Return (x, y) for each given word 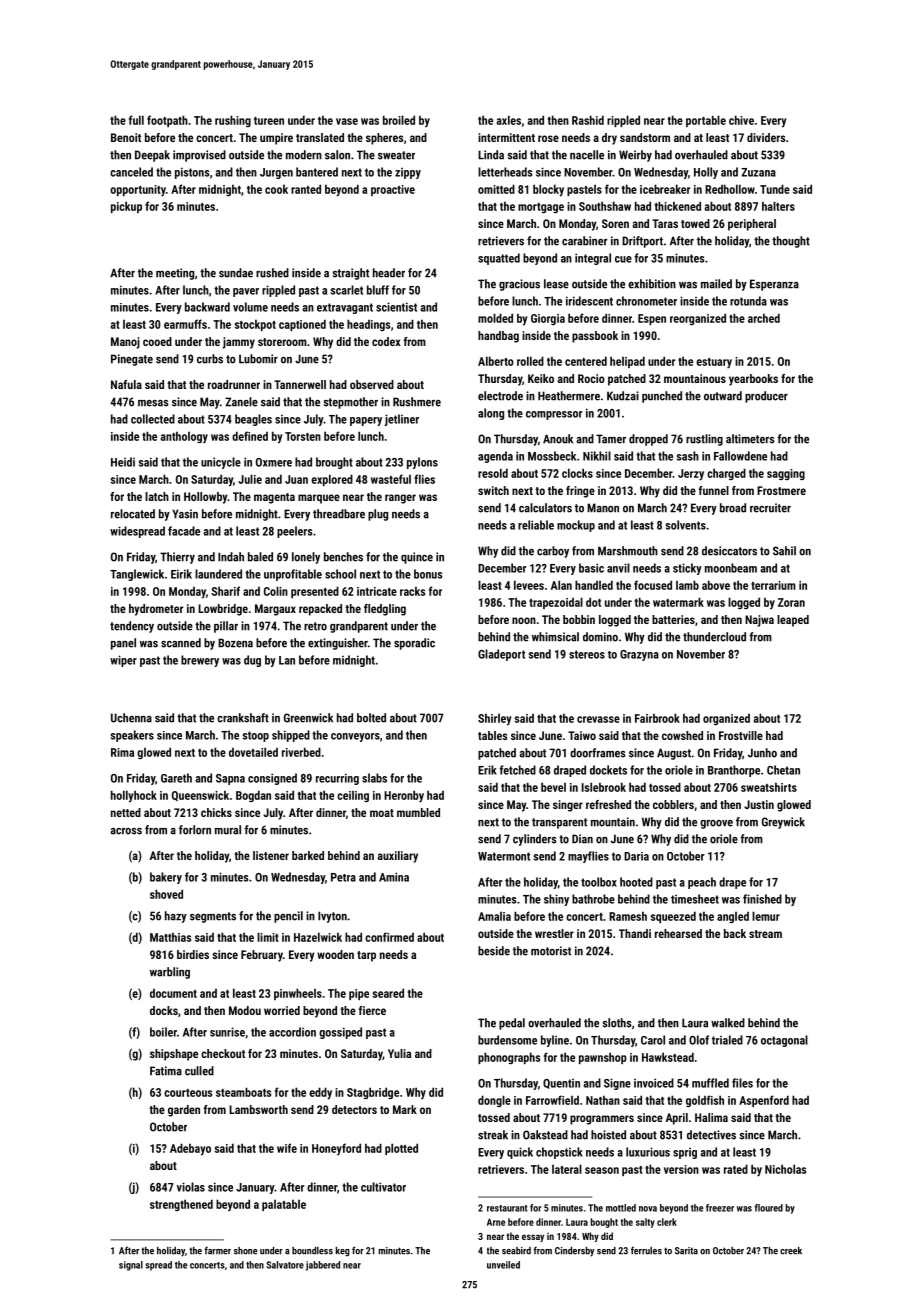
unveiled (503, 1265)
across (126, 831)
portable (706, 121)
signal (131, 1266)
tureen (269, 121)
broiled (399, 120)
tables (492, 735)
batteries (673, 619)
